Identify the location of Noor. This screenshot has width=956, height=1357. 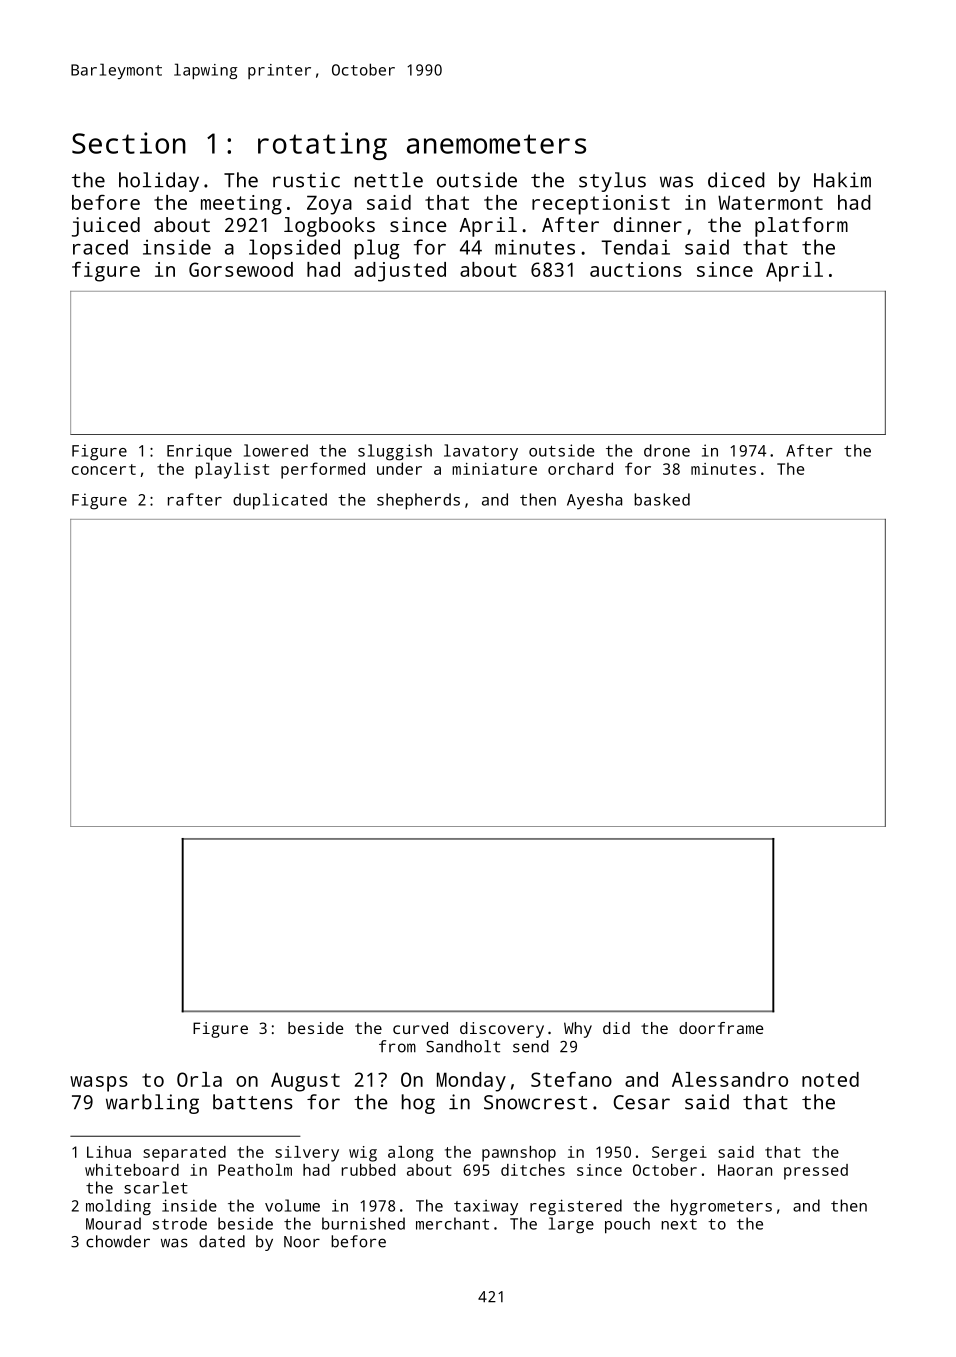
(302, 1242).
